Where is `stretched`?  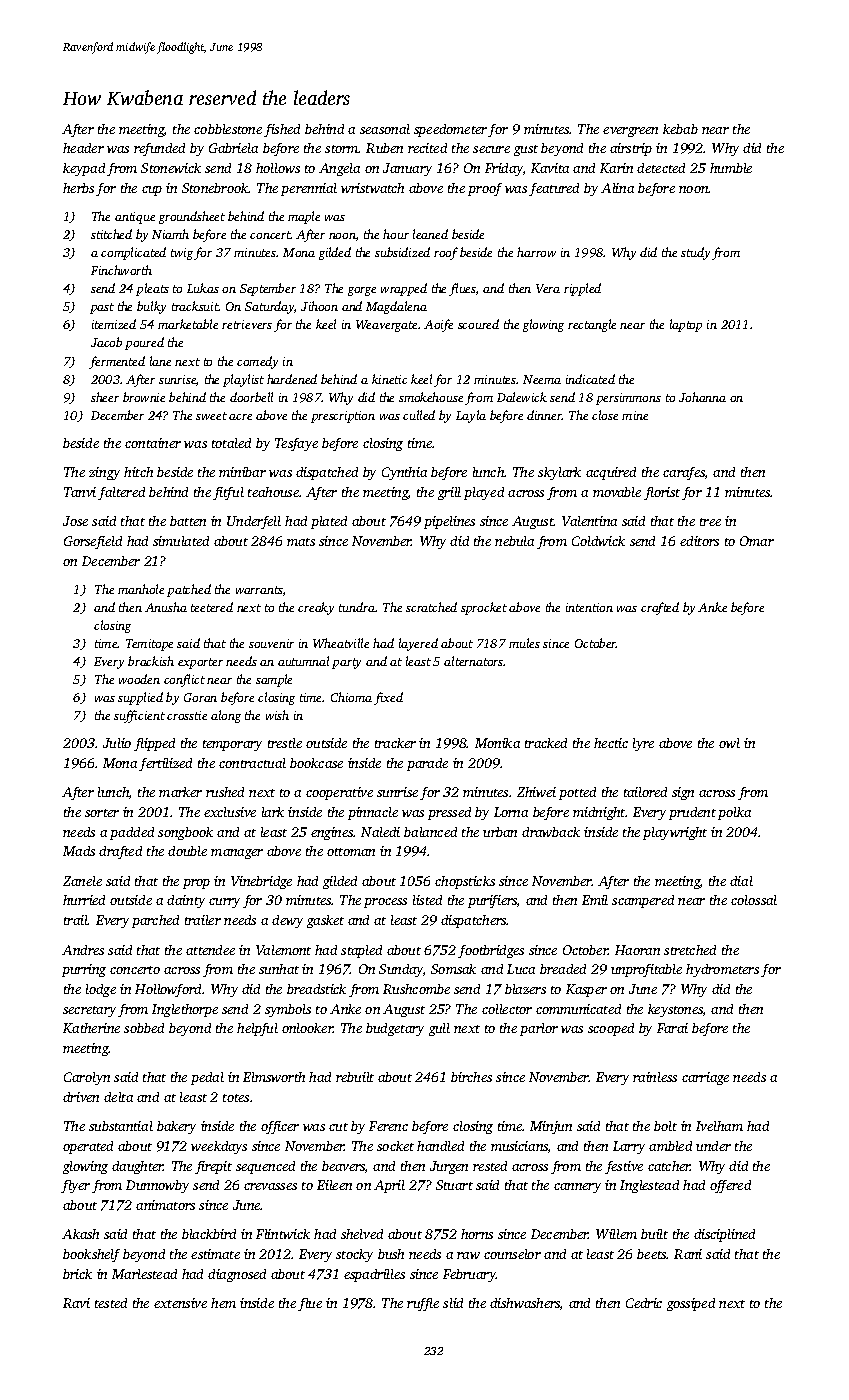
stretched is located at coordinates (690, 950).
